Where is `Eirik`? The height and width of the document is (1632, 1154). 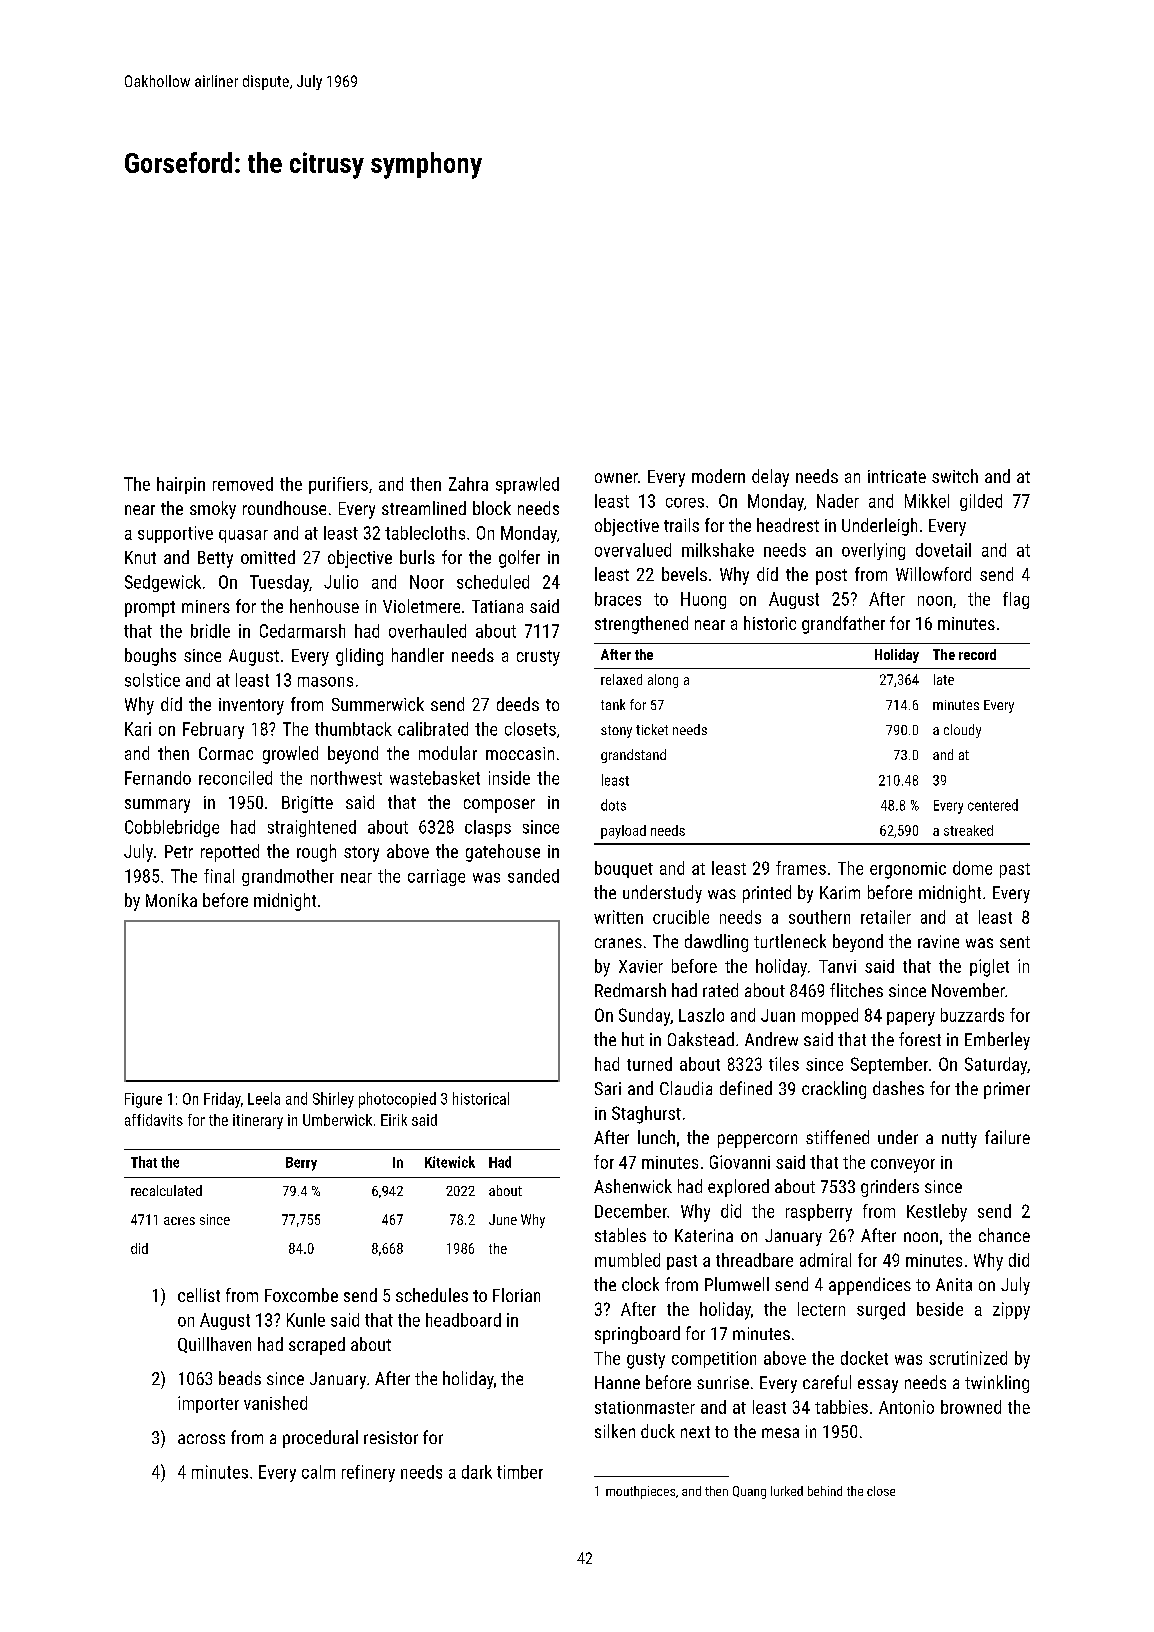 Eirik is located at coordinates (394, 1120).
